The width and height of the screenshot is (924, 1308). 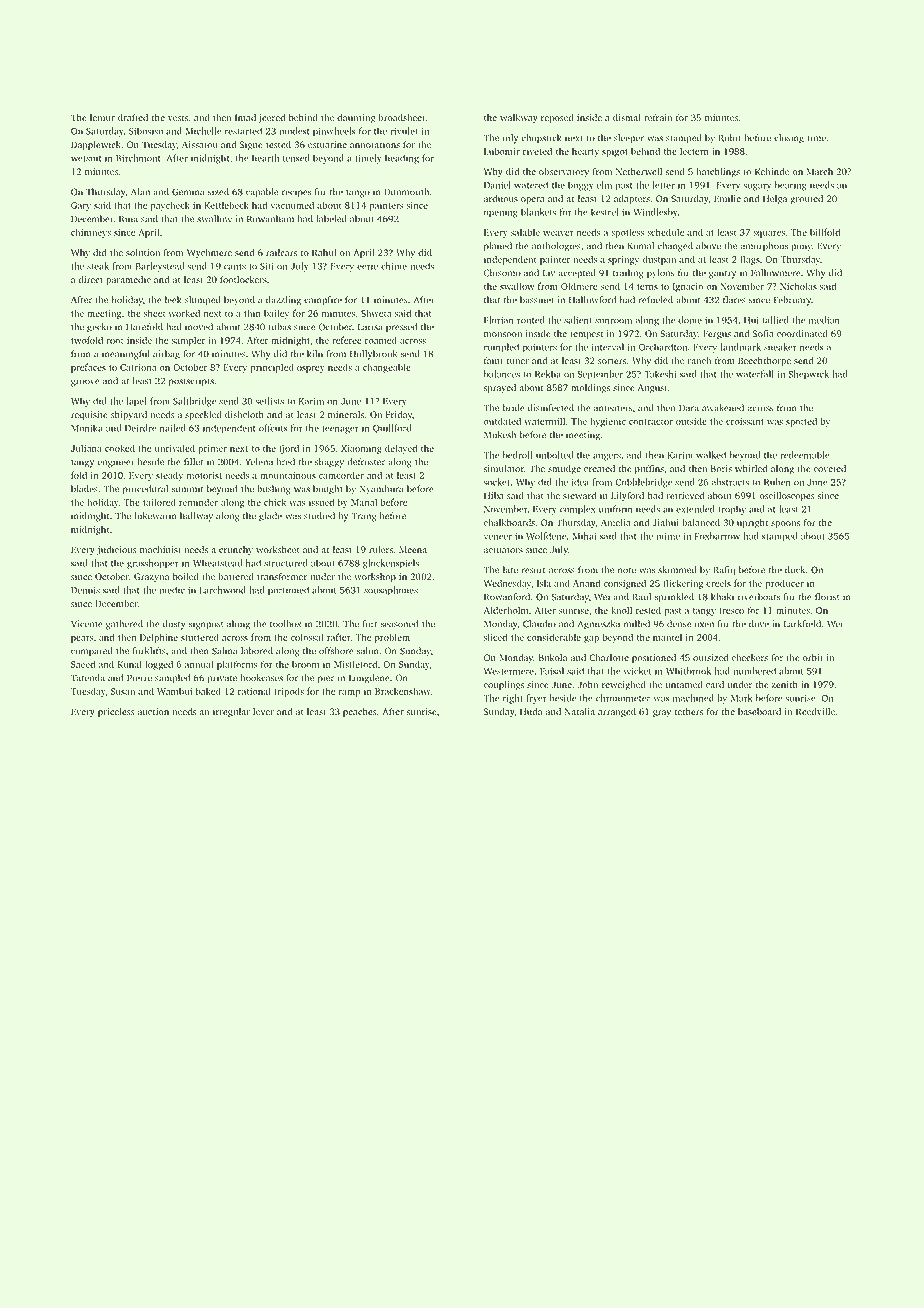 I want to click on Salma, so click(x=225, y=651).
